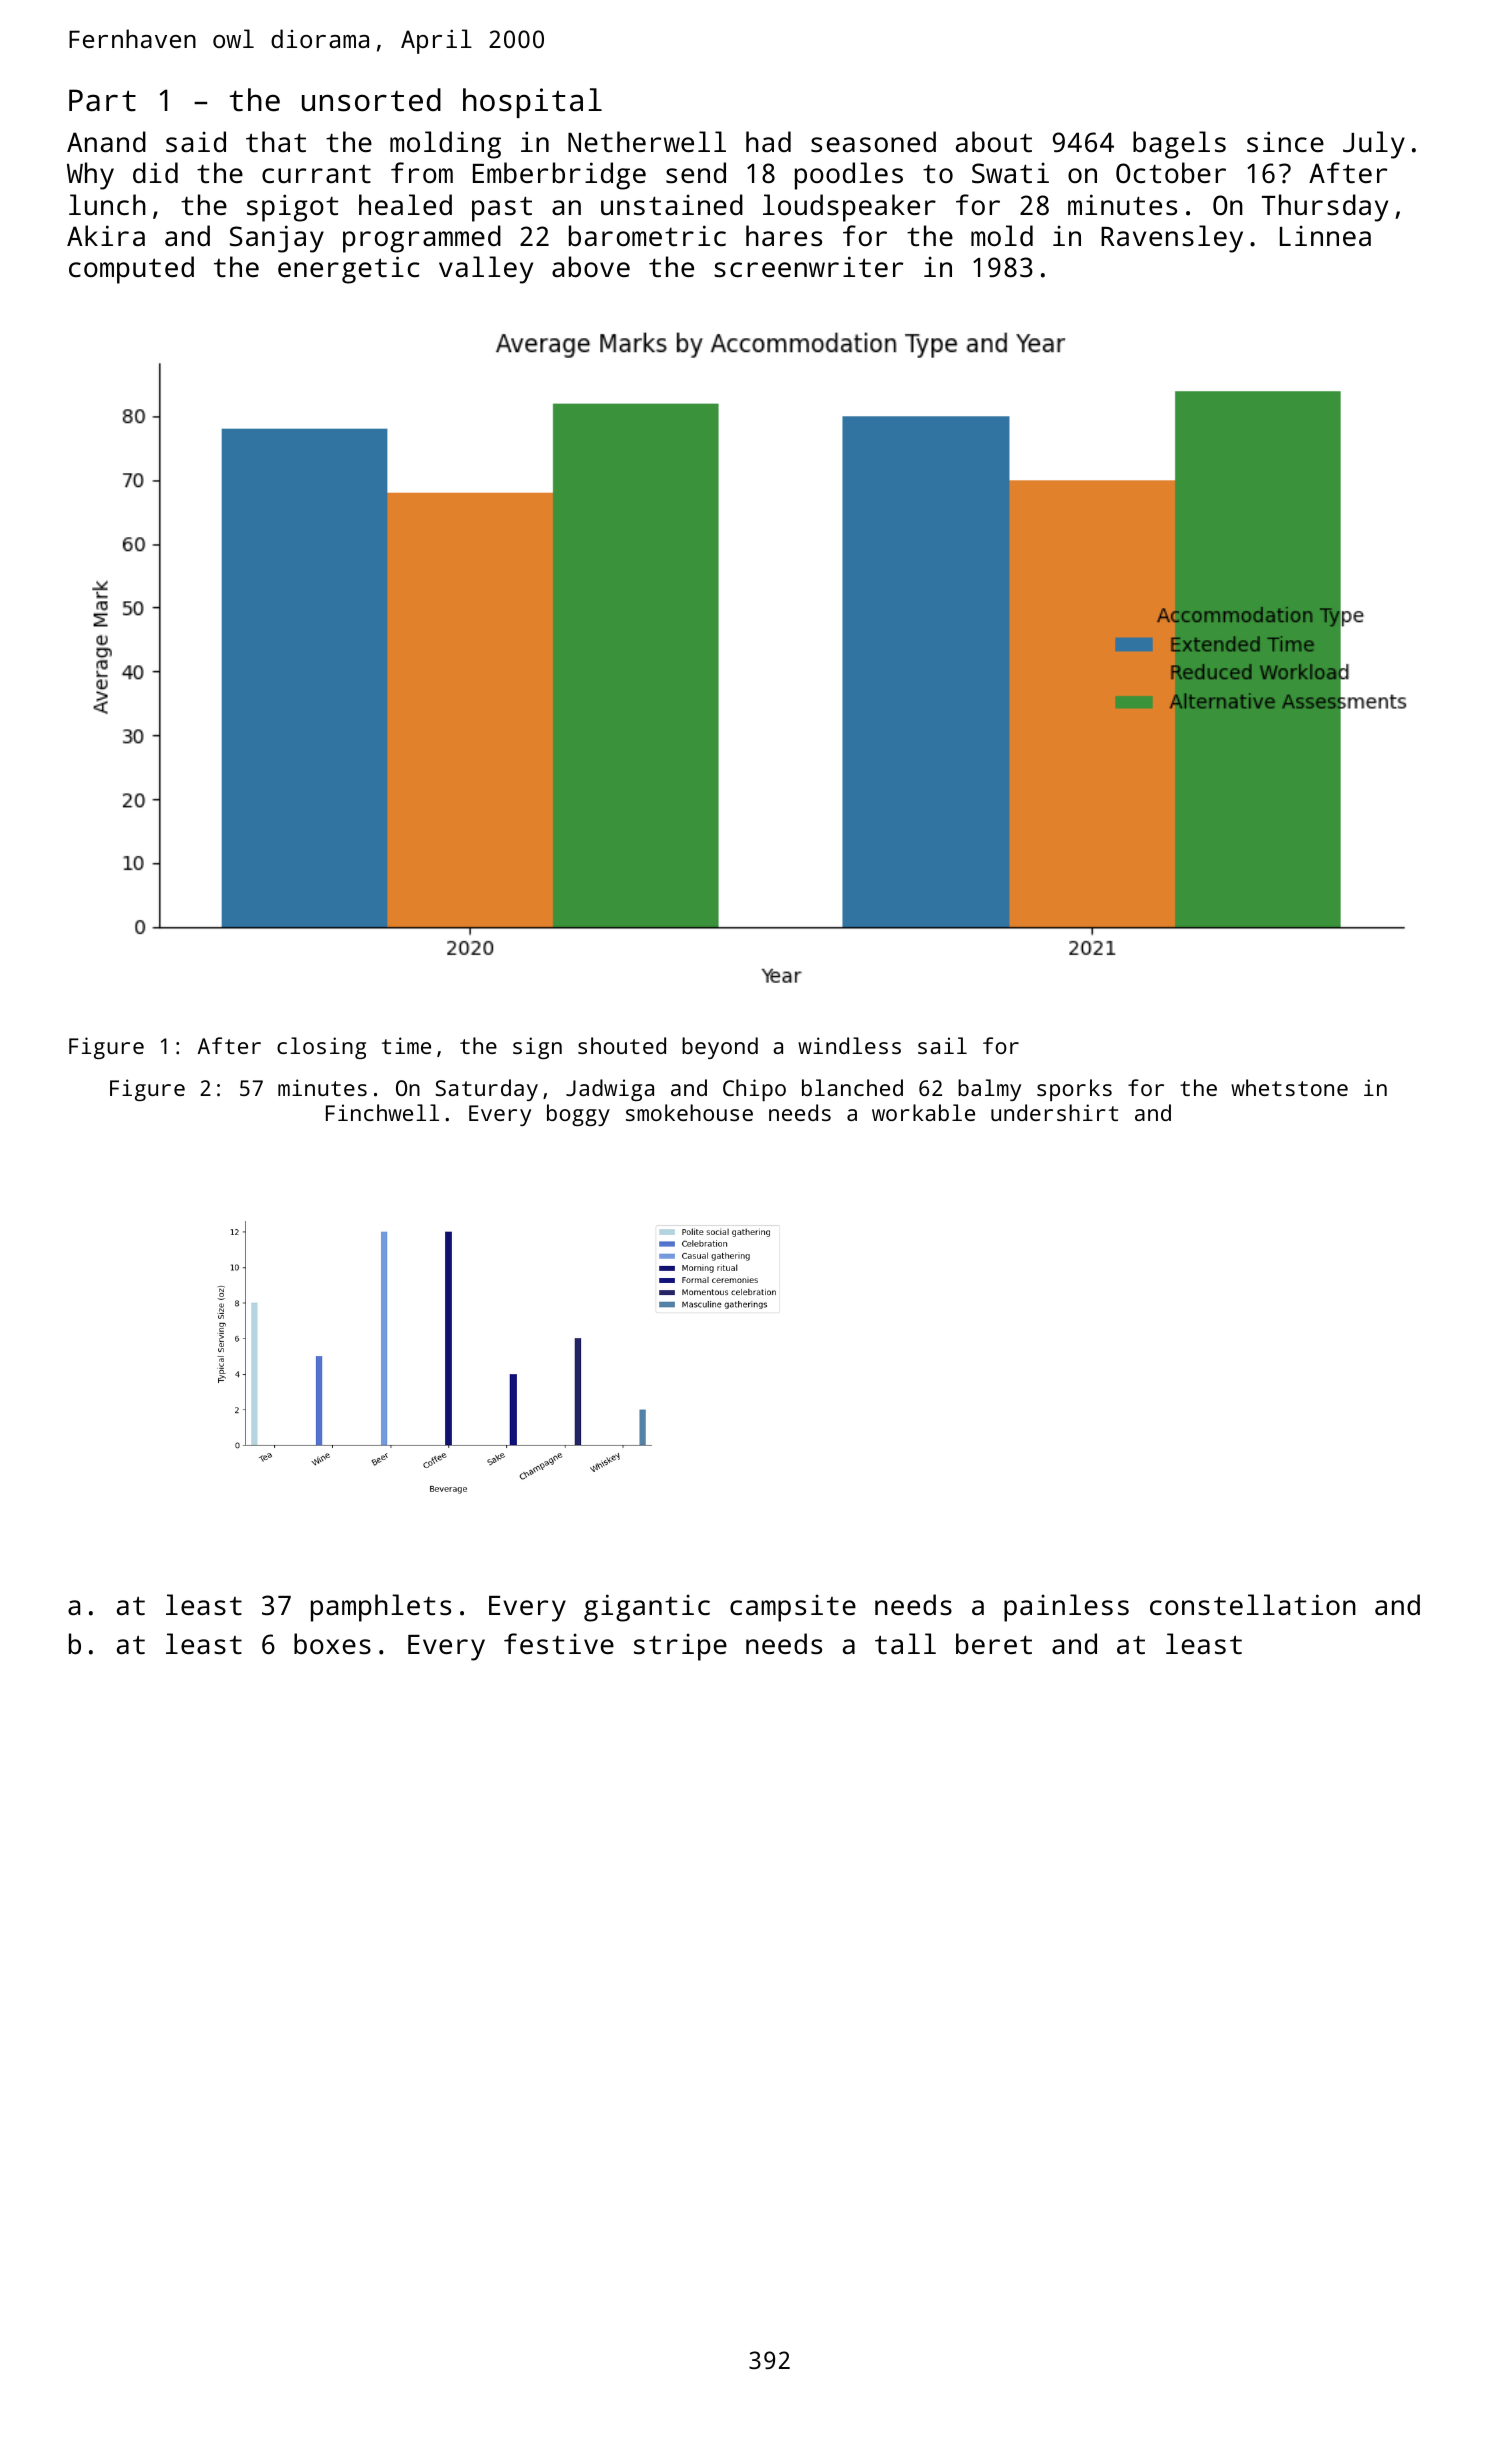 This document has width=1496, height=2464. What do you see at coordinates (1289, 1087) in the document?
I see `whetstone` at bounding box center [1289, 1087].
